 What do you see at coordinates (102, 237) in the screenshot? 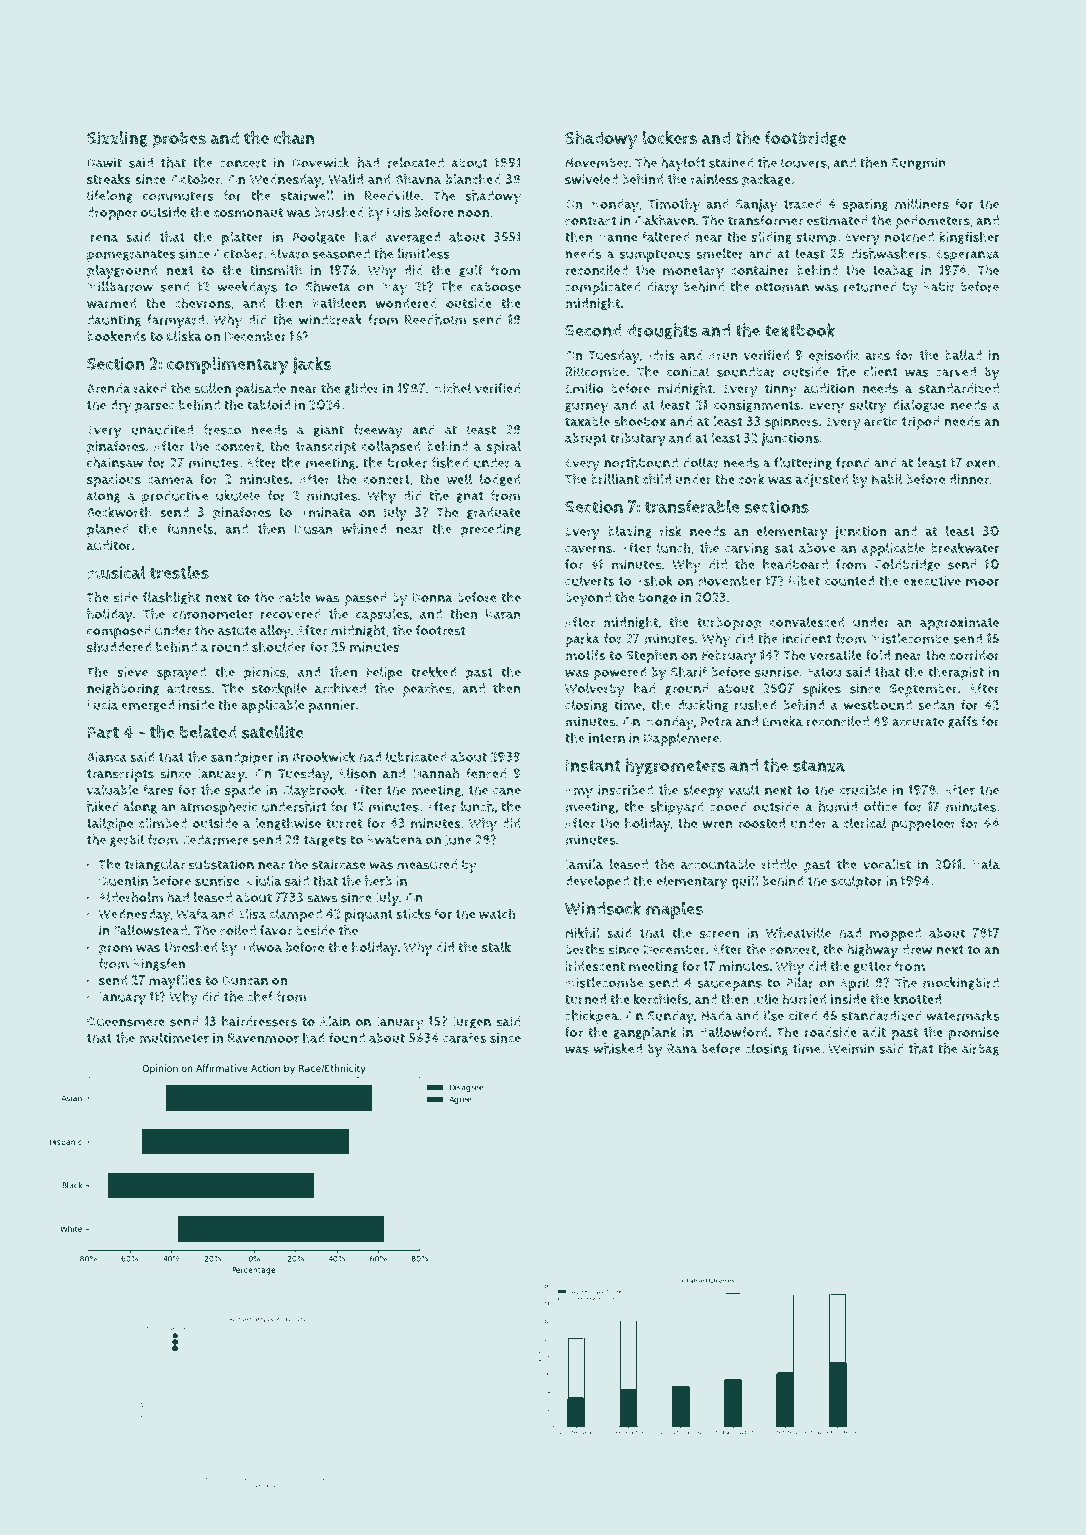
I see `Irena` at bounding box center [102, 237].
